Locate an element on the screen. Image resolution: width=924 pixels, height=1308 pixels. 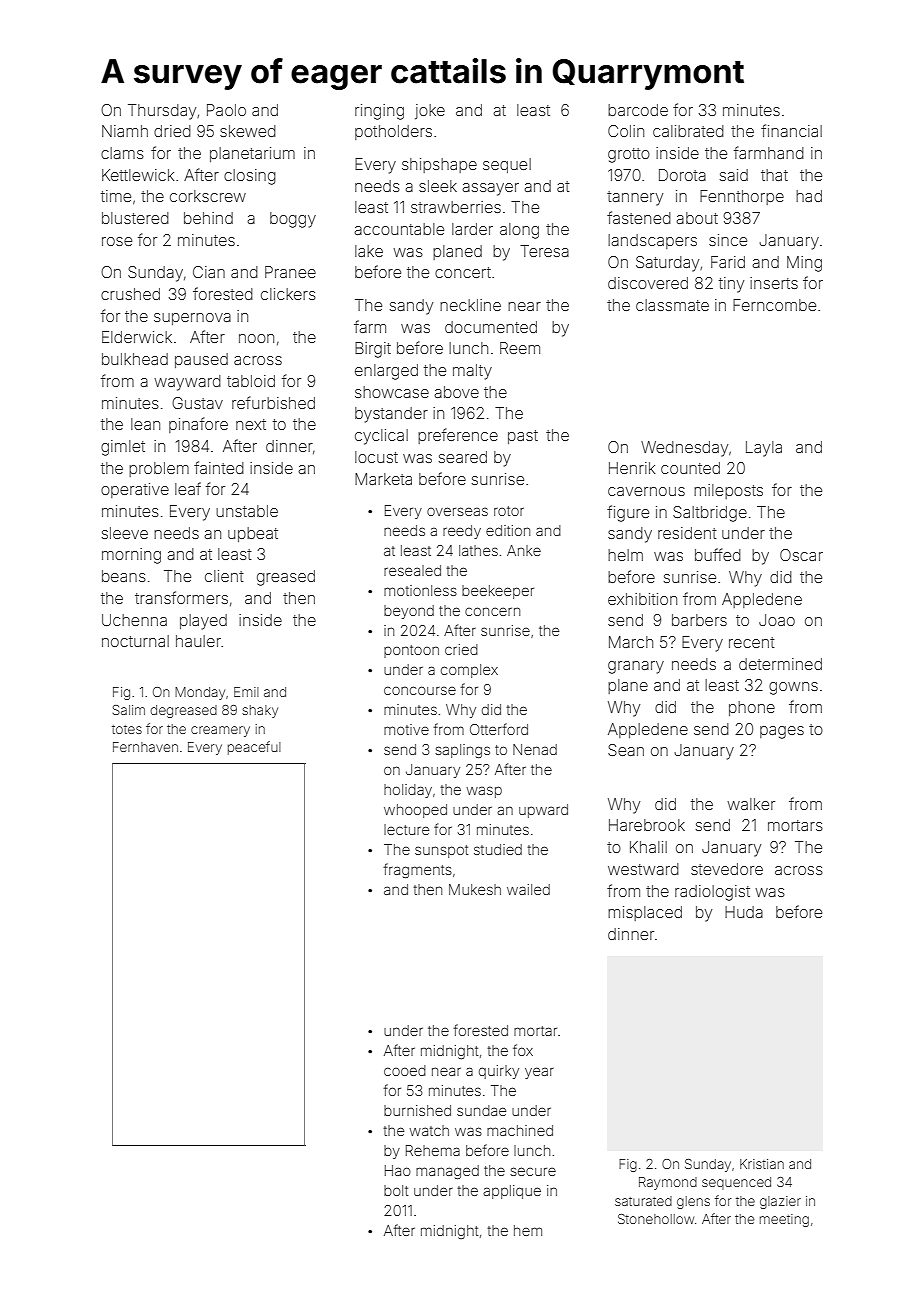
client is located at coordinates (224, 576).
